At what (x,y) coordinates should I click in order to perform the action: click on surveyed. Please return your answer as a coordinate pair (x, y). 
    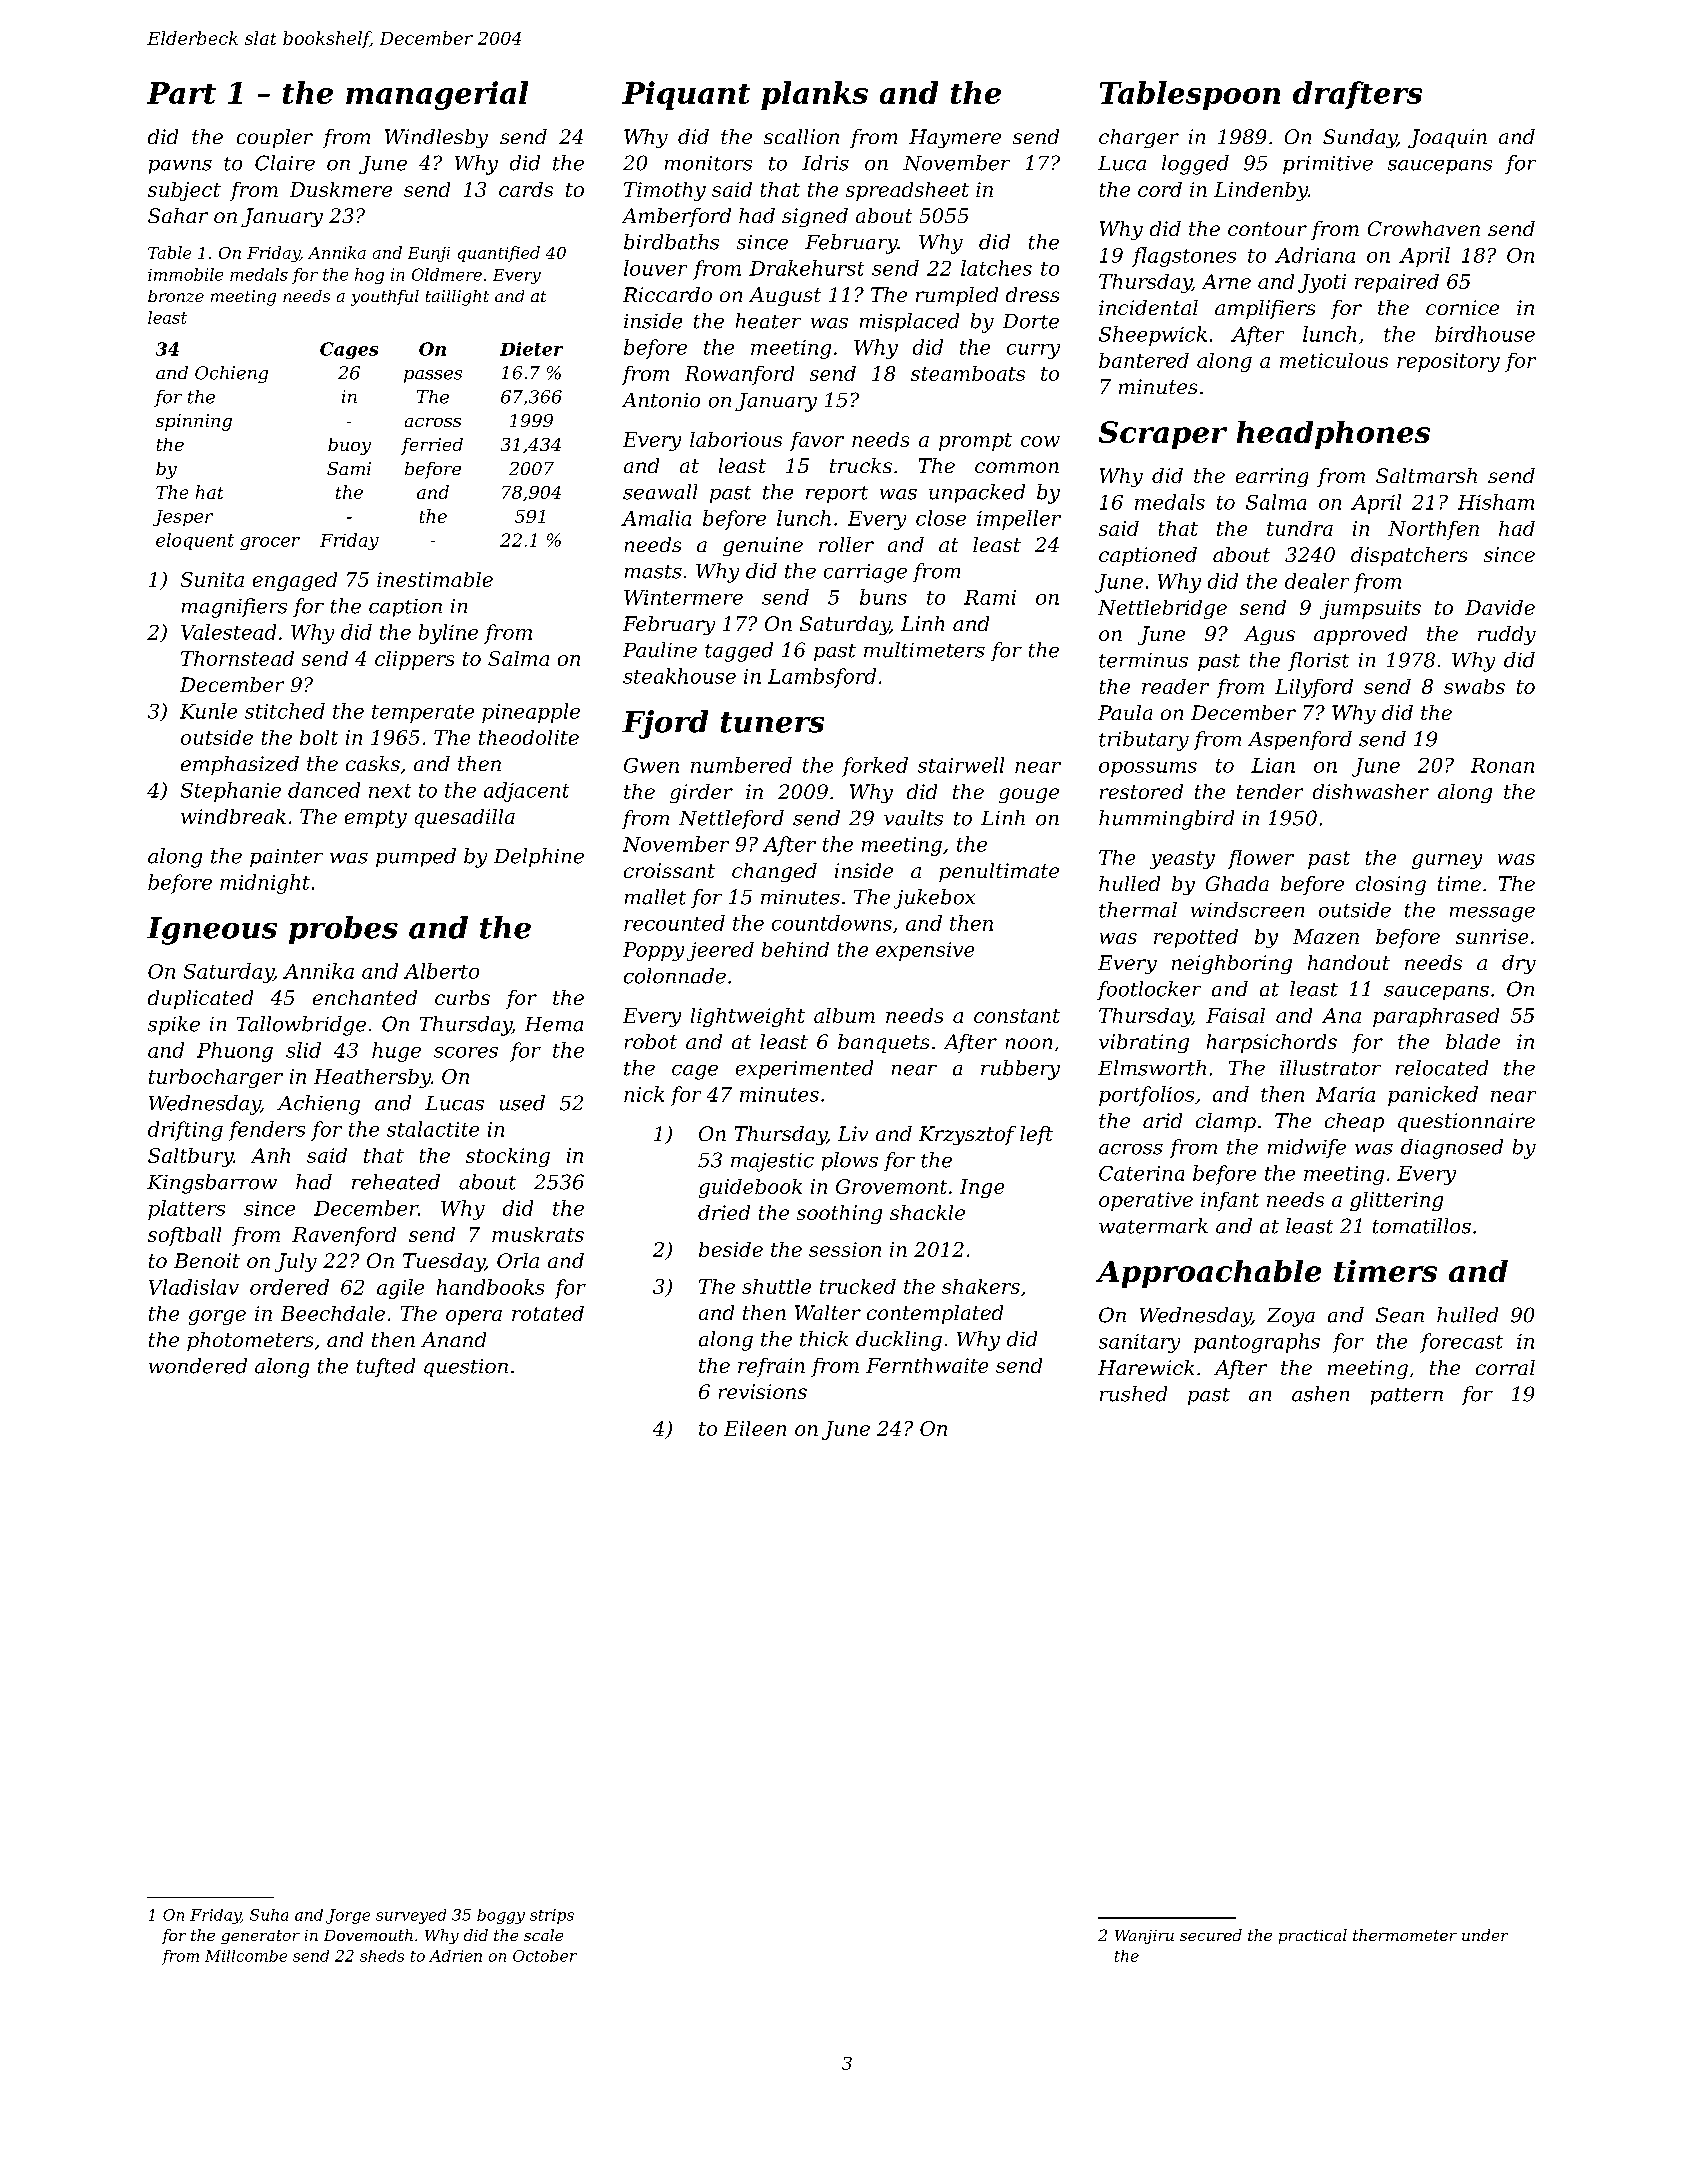
    Looking at the image, I should click on (411, 1916).
